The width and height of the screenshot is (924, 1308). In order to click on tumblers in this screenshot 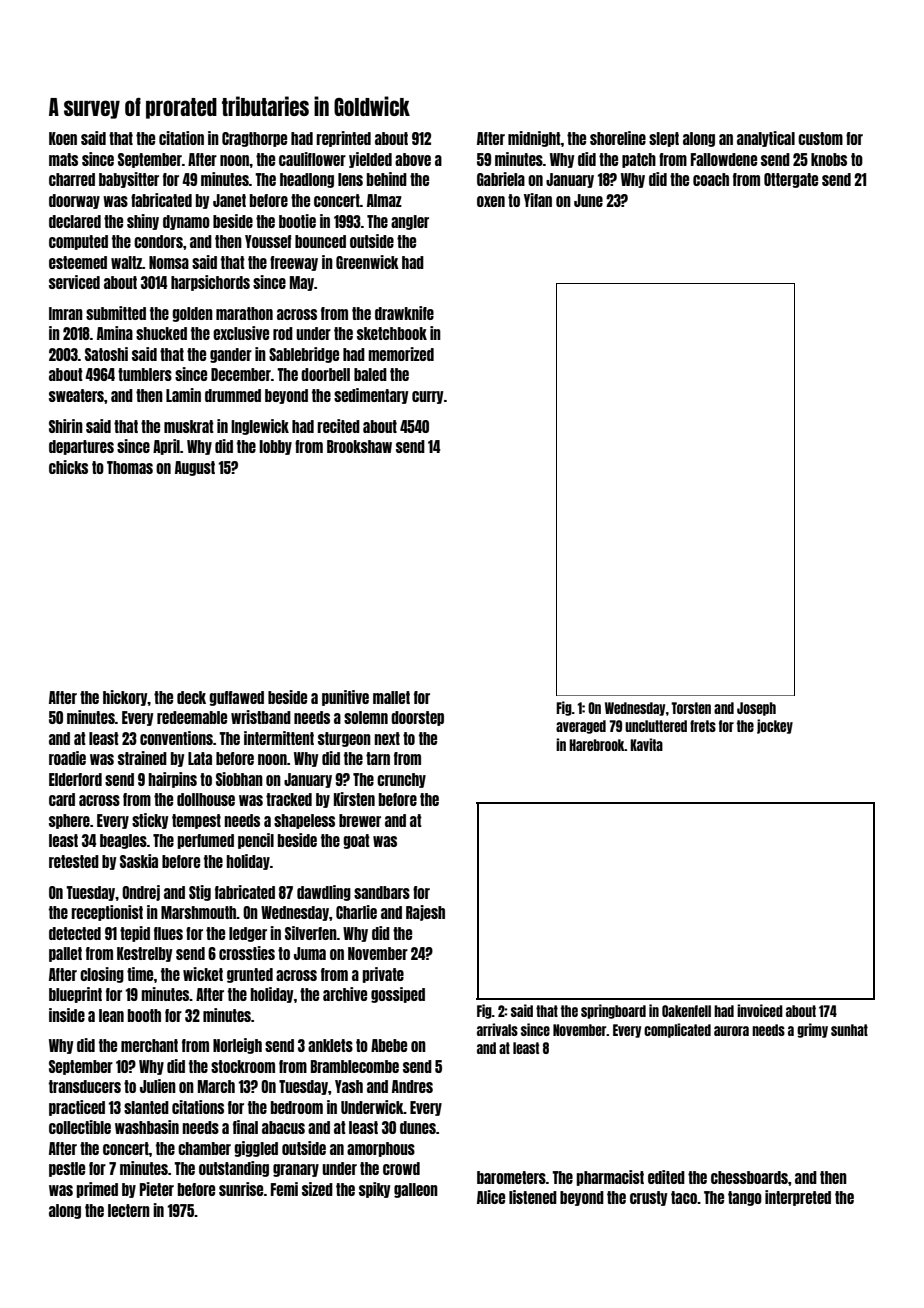, I will do `click(145, 374)`.
